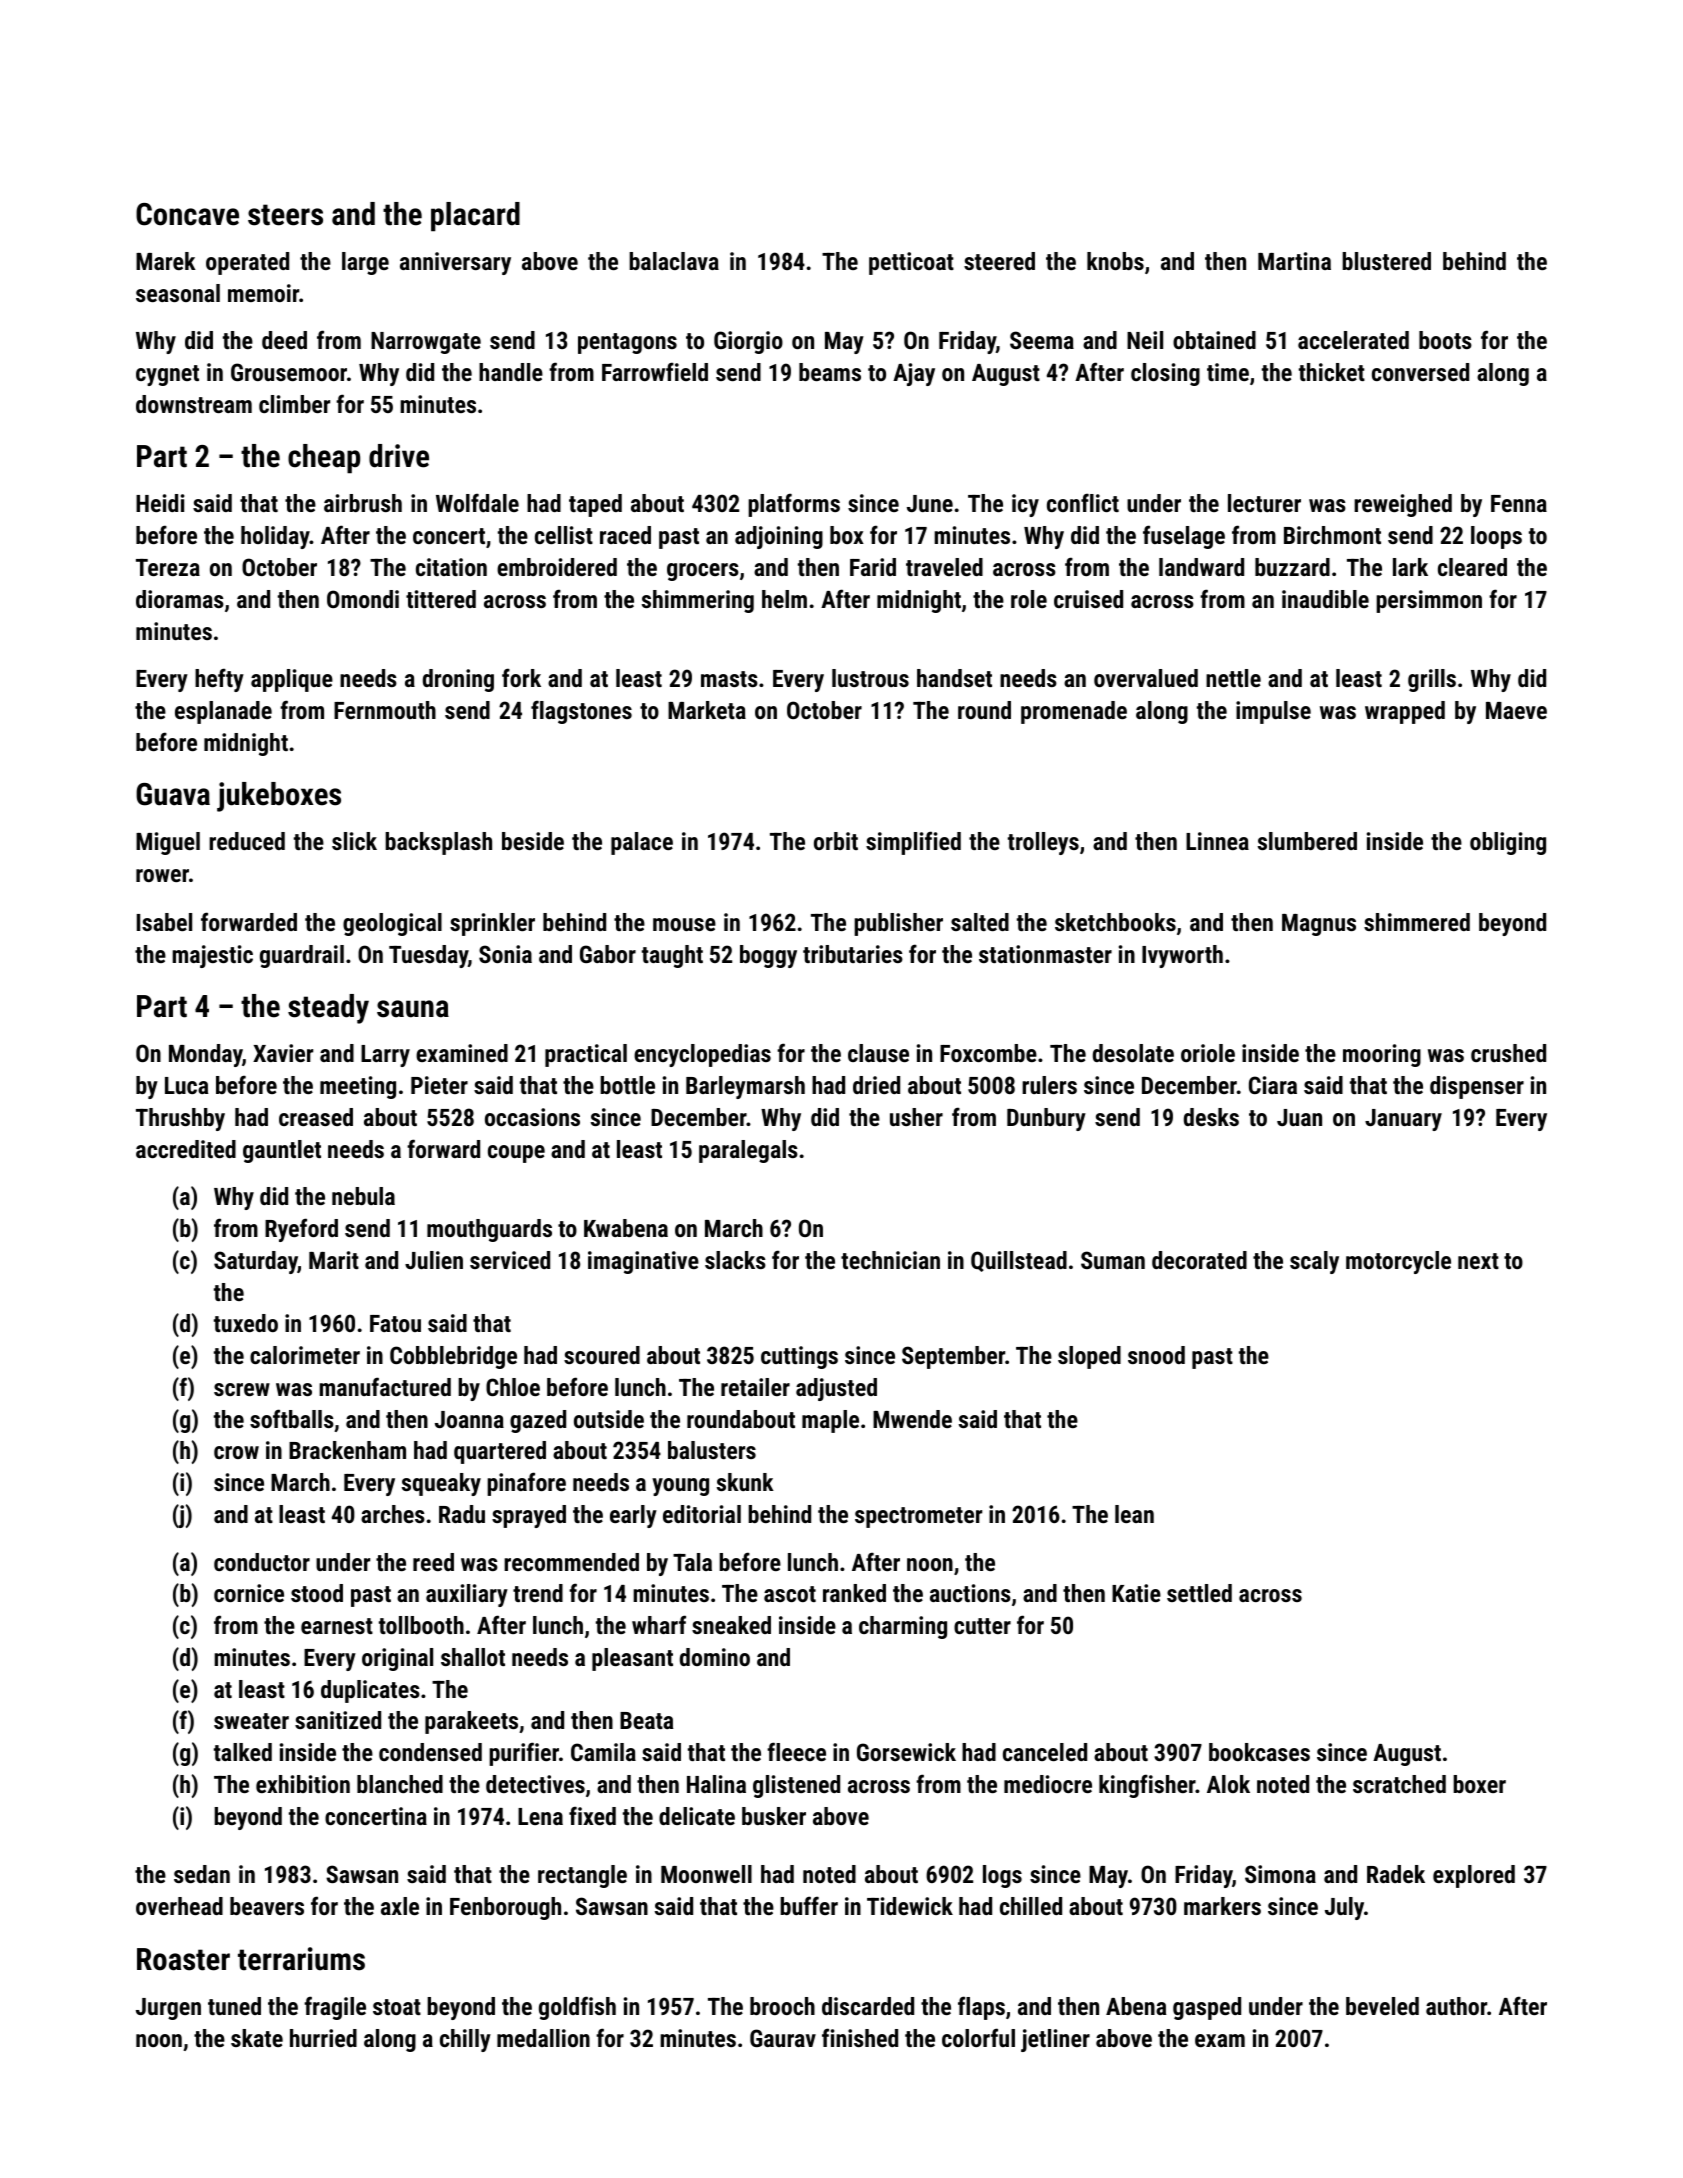  Describe the element at coordinates (999, 261) in the screenshot. I see `steered` at that location.
